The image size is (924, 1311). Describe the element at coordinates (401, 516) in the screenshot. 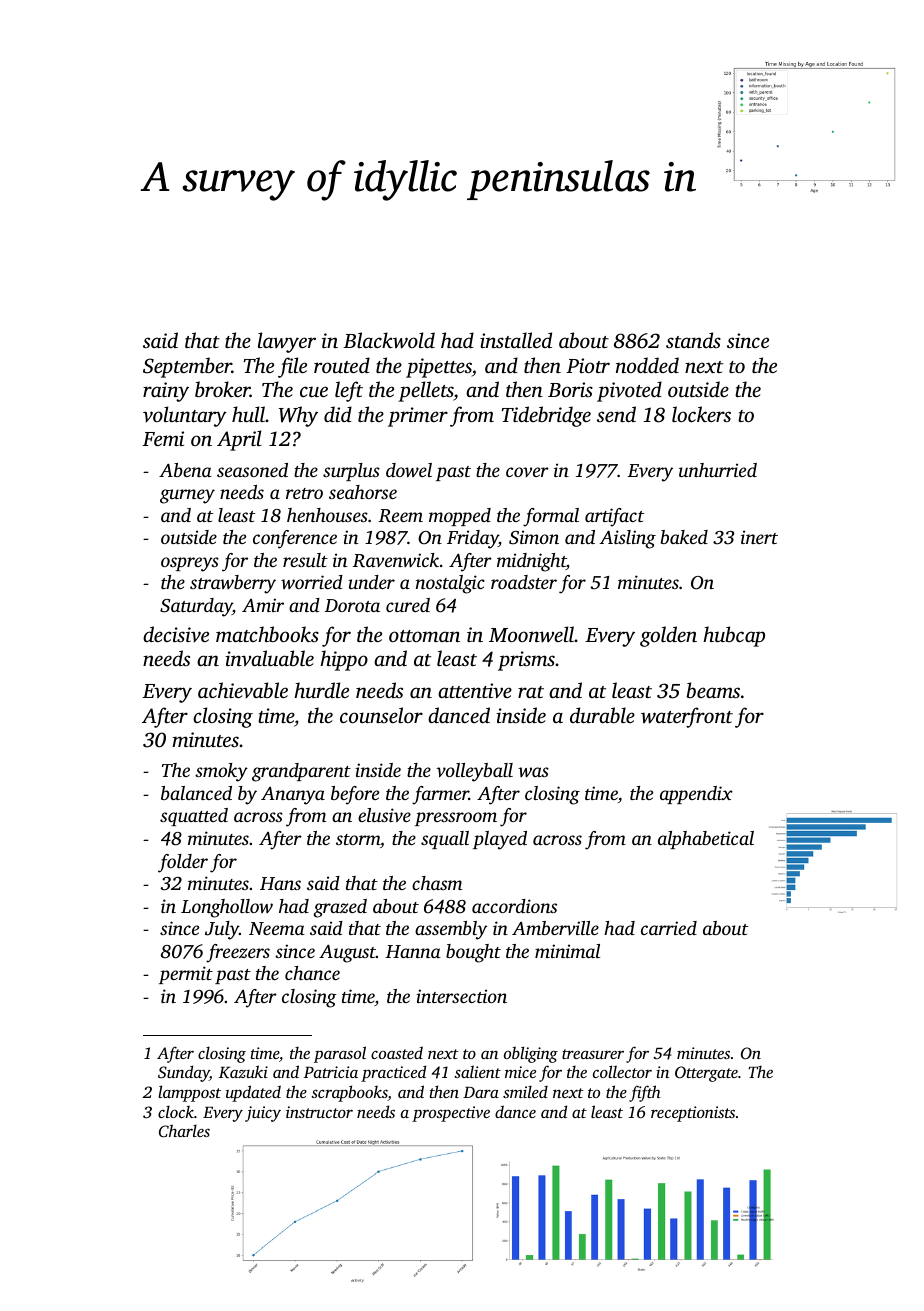

I see `Reem` at that location.
